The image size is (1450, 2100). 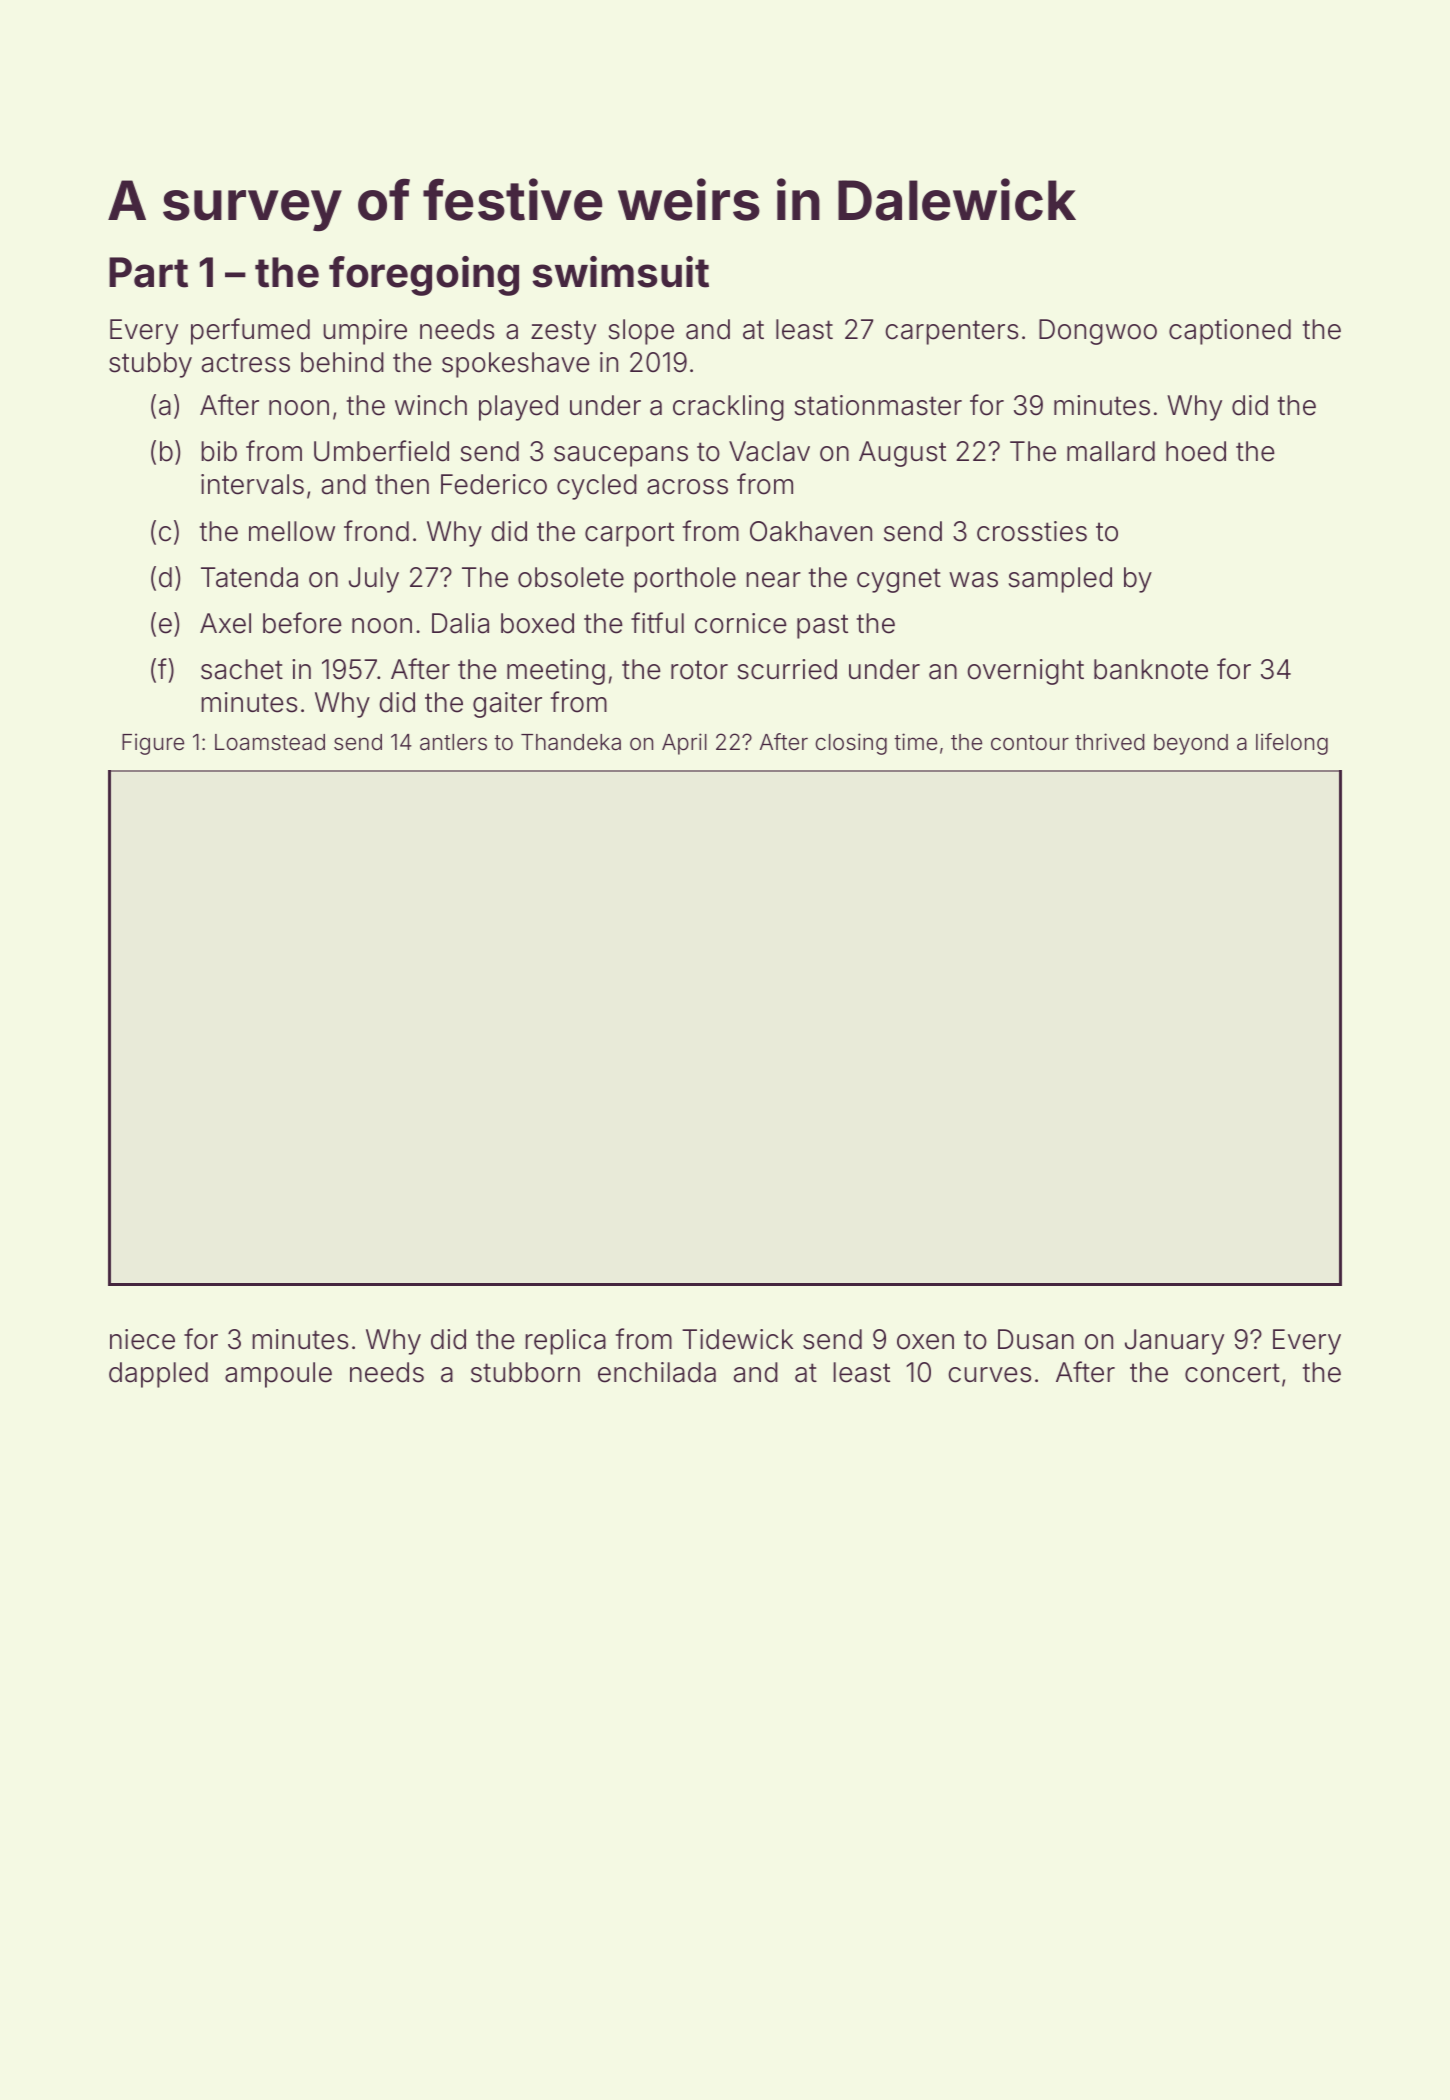 What do you see at coordinates (684, 744) in the screenshot?
I see `April` at bounding box center [684, 744].
